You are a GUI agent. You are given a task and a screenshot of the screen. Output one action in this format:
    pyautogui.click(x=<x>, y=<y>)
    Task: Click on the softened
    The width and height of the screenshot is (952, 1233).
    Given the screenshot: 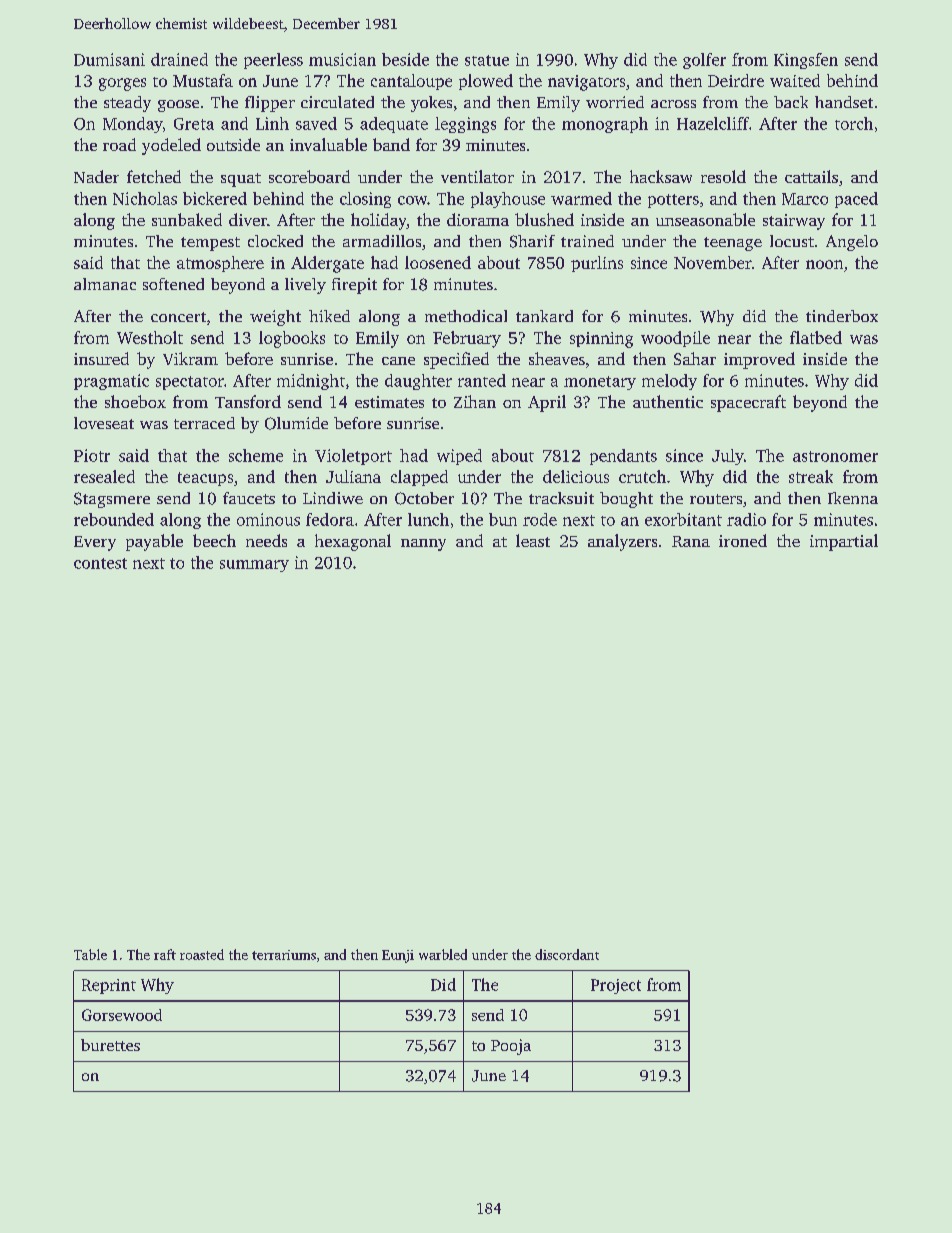 What is the action you would take?
    pyautogui.click(x=173, y=284)
